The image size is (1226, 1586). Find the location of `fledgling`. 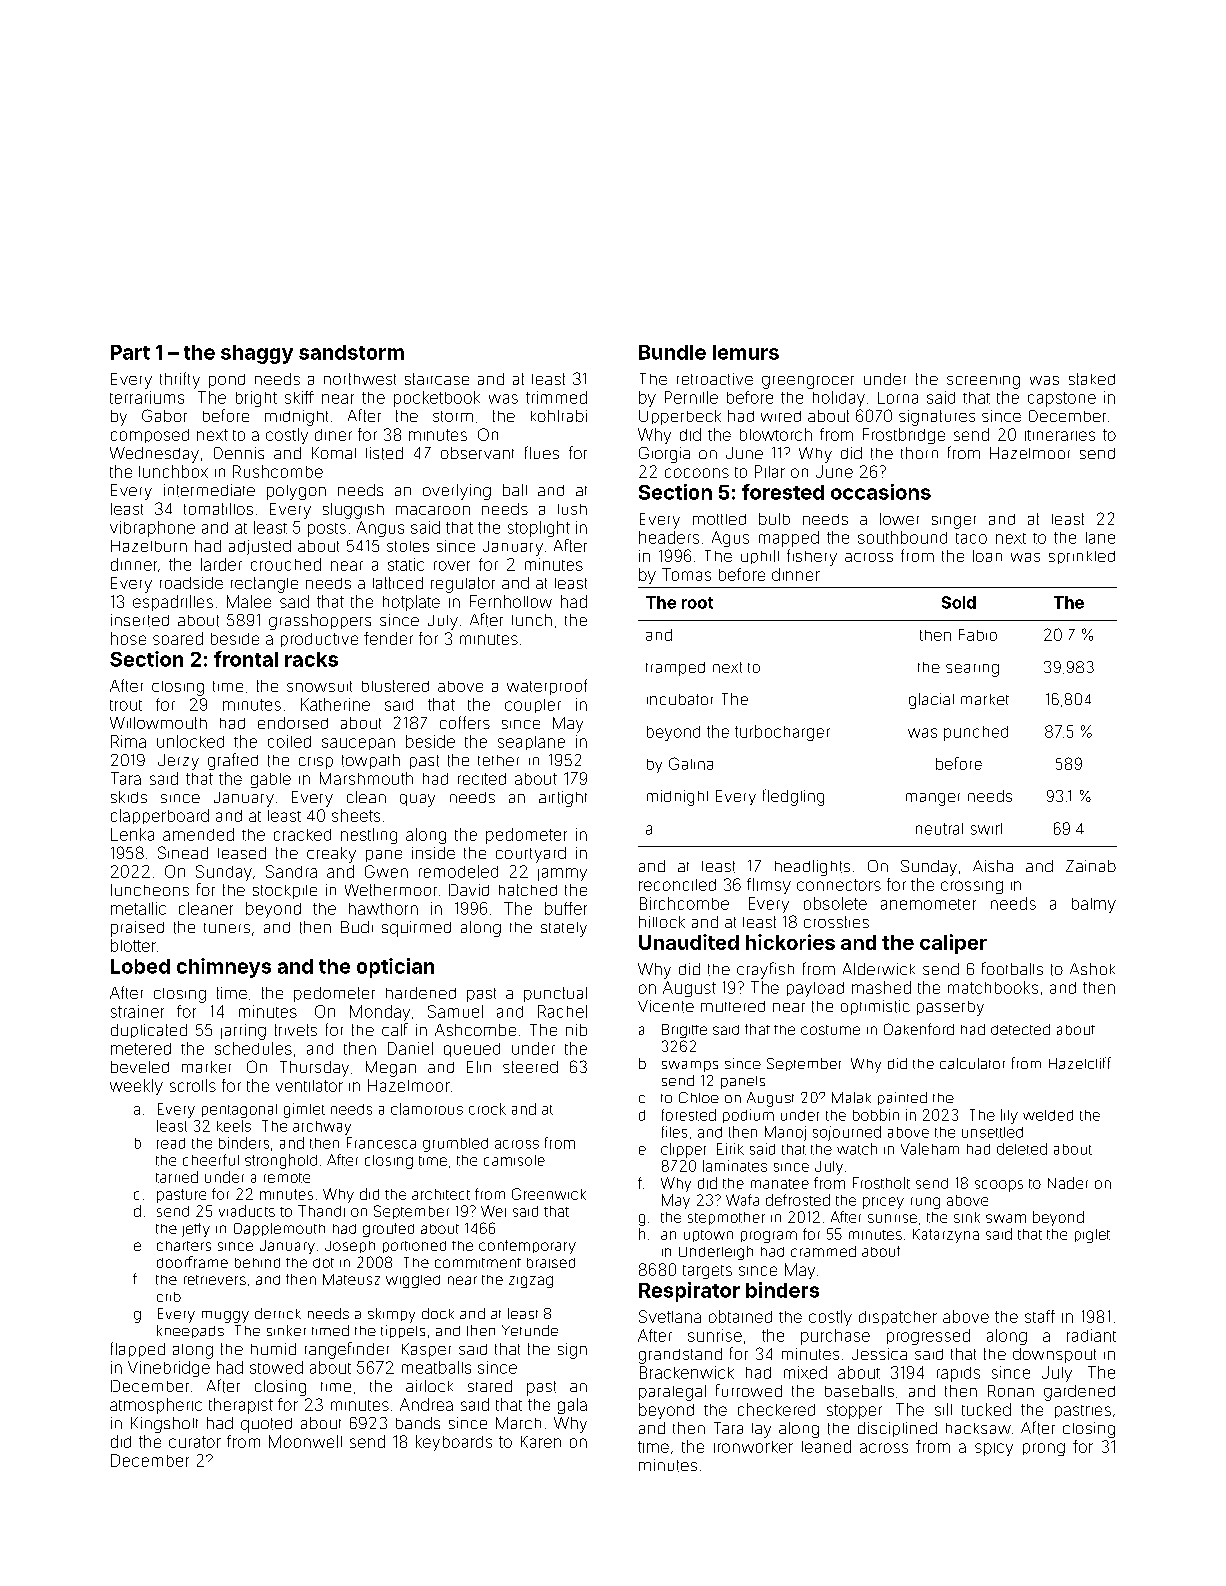

fledgling is located at coordinates (793, 797).
